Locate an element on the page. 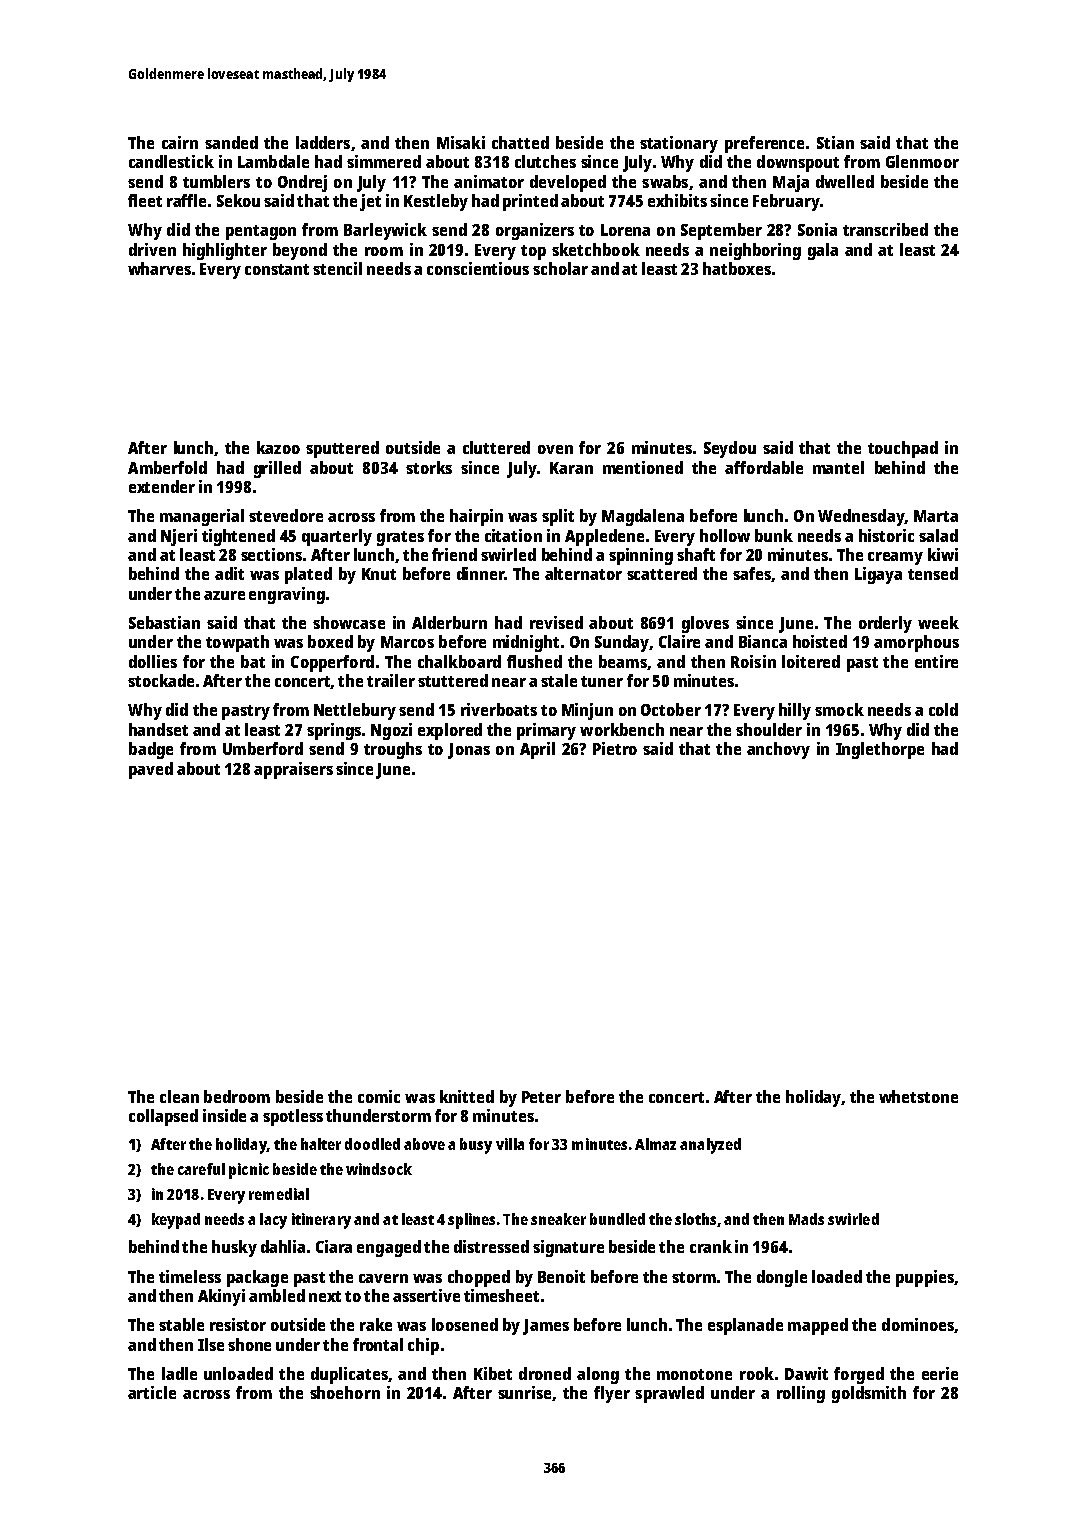 The height and width of the page is (1538, 1087). clutches is located at coordinates (545, 161).
